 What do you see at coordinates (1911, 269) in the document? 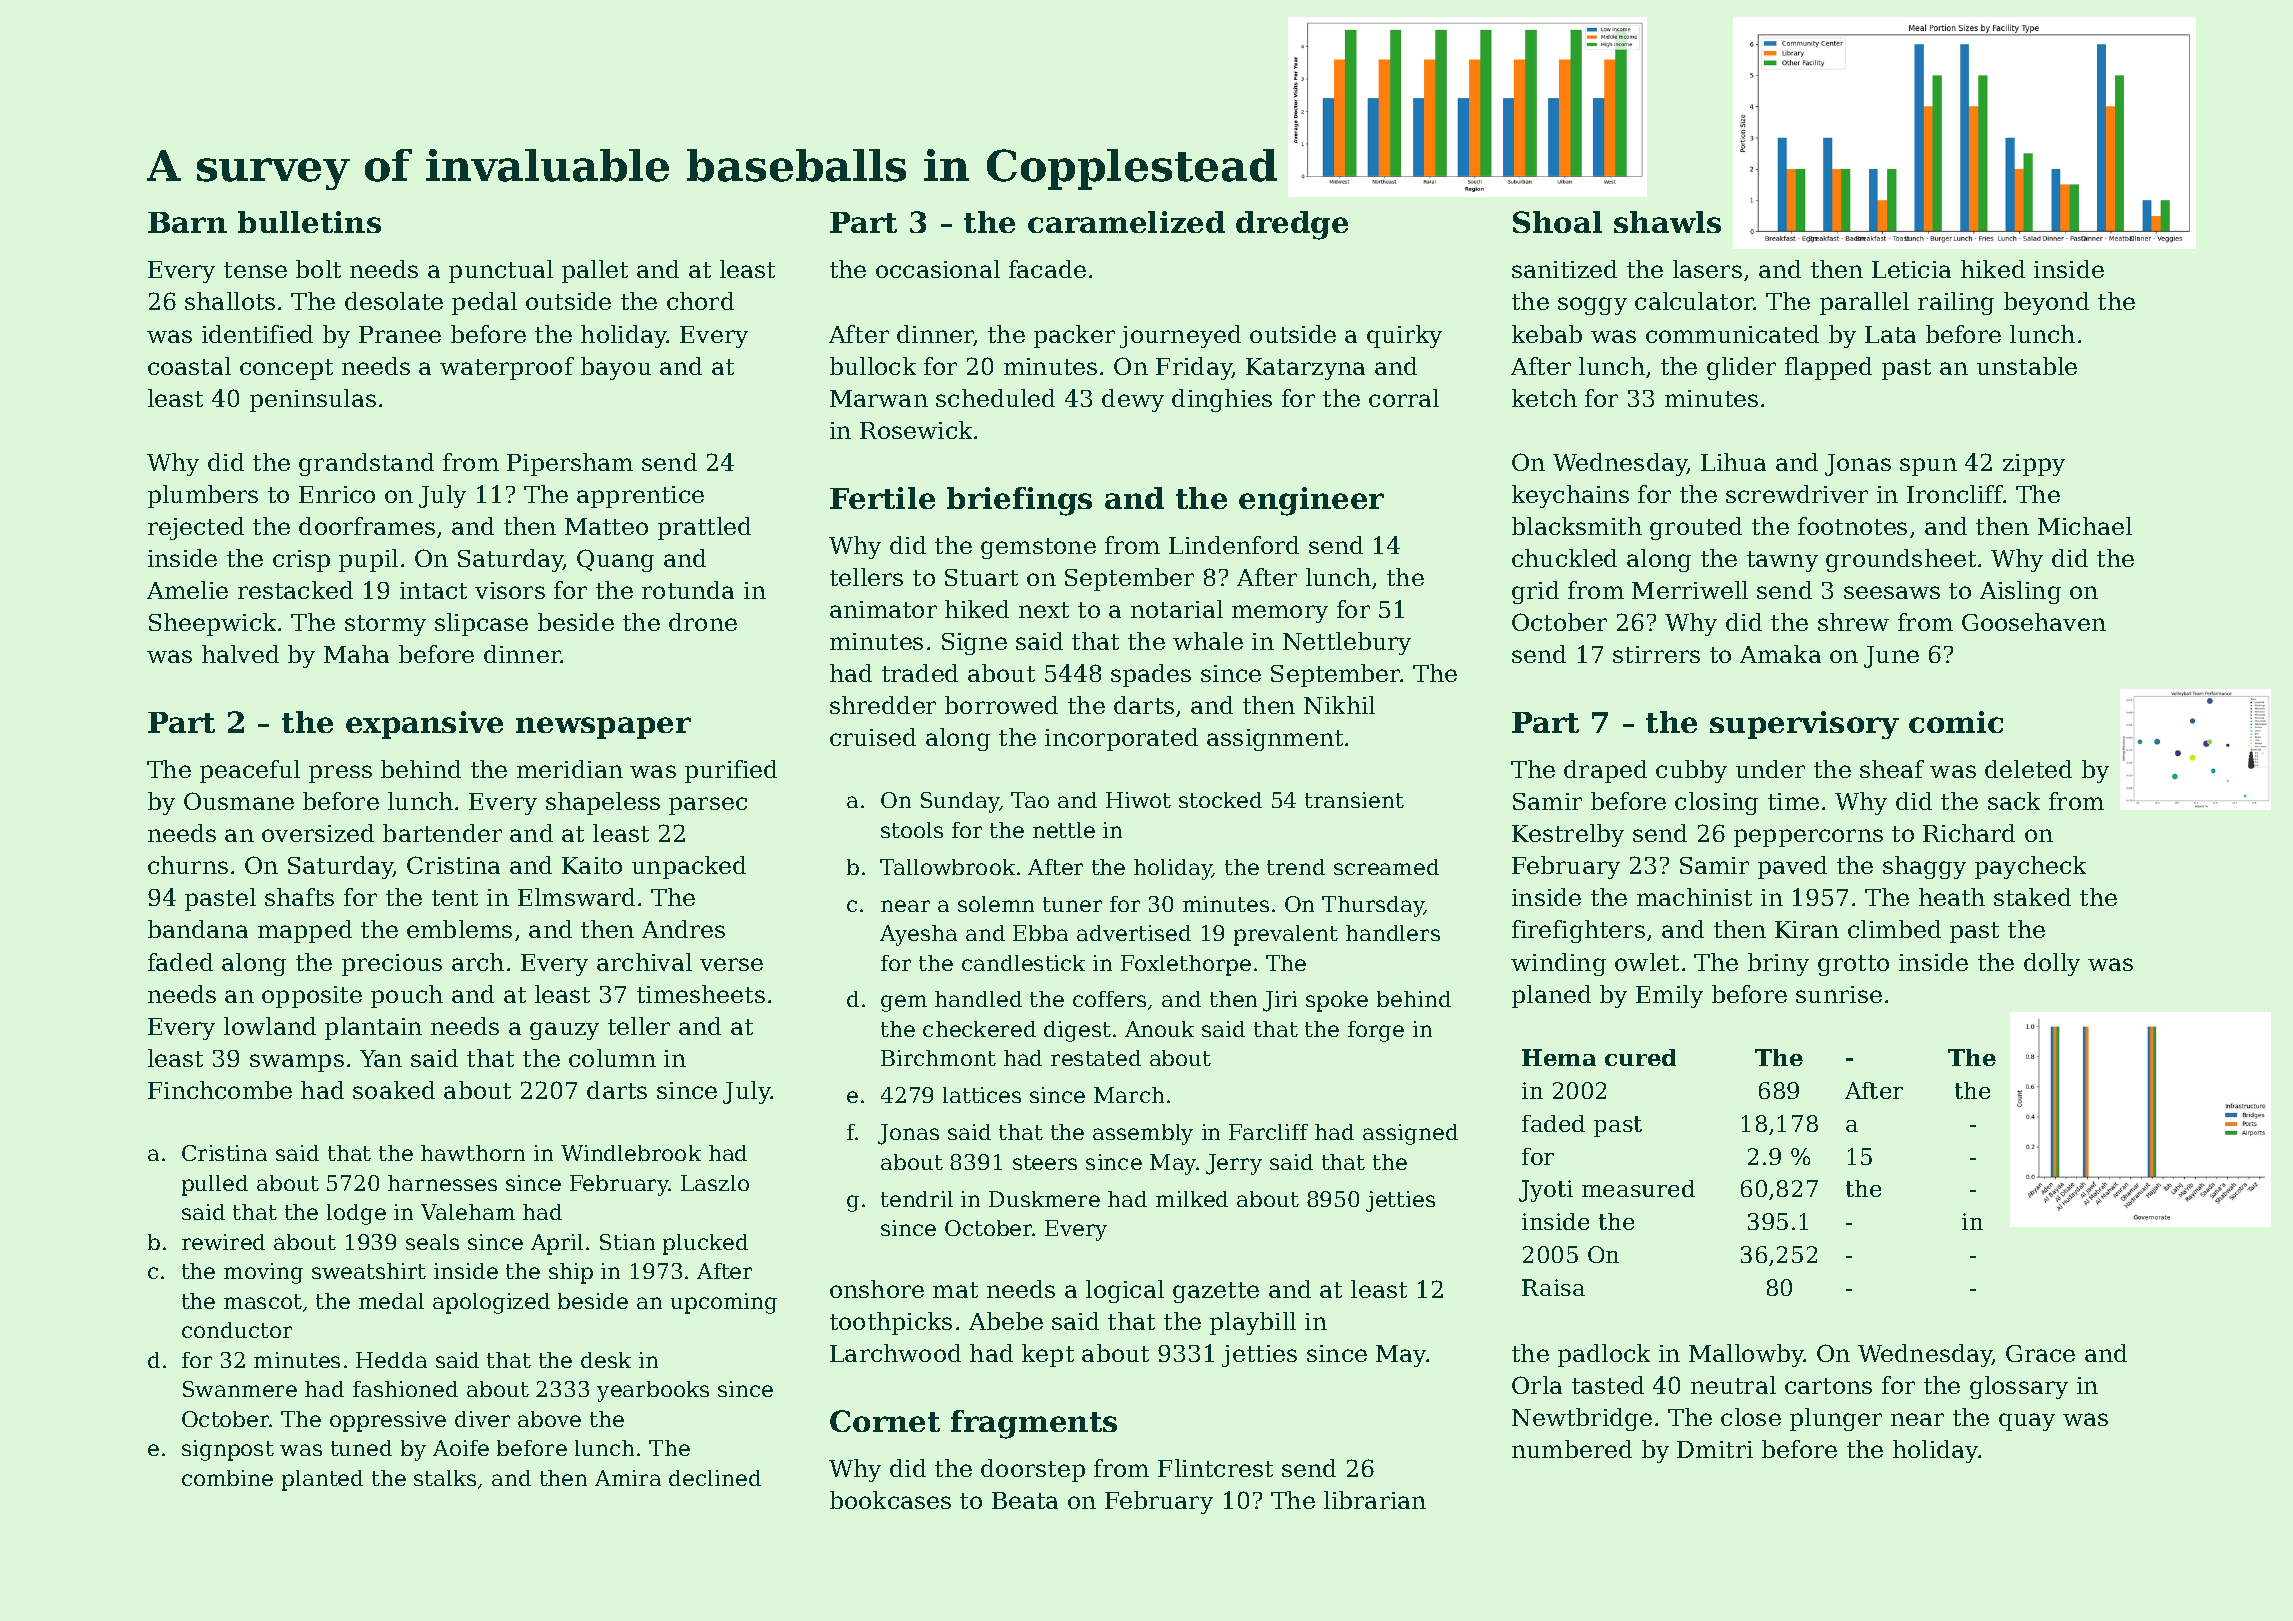
I see `Leticia` at bounding box center [1911, 269].
